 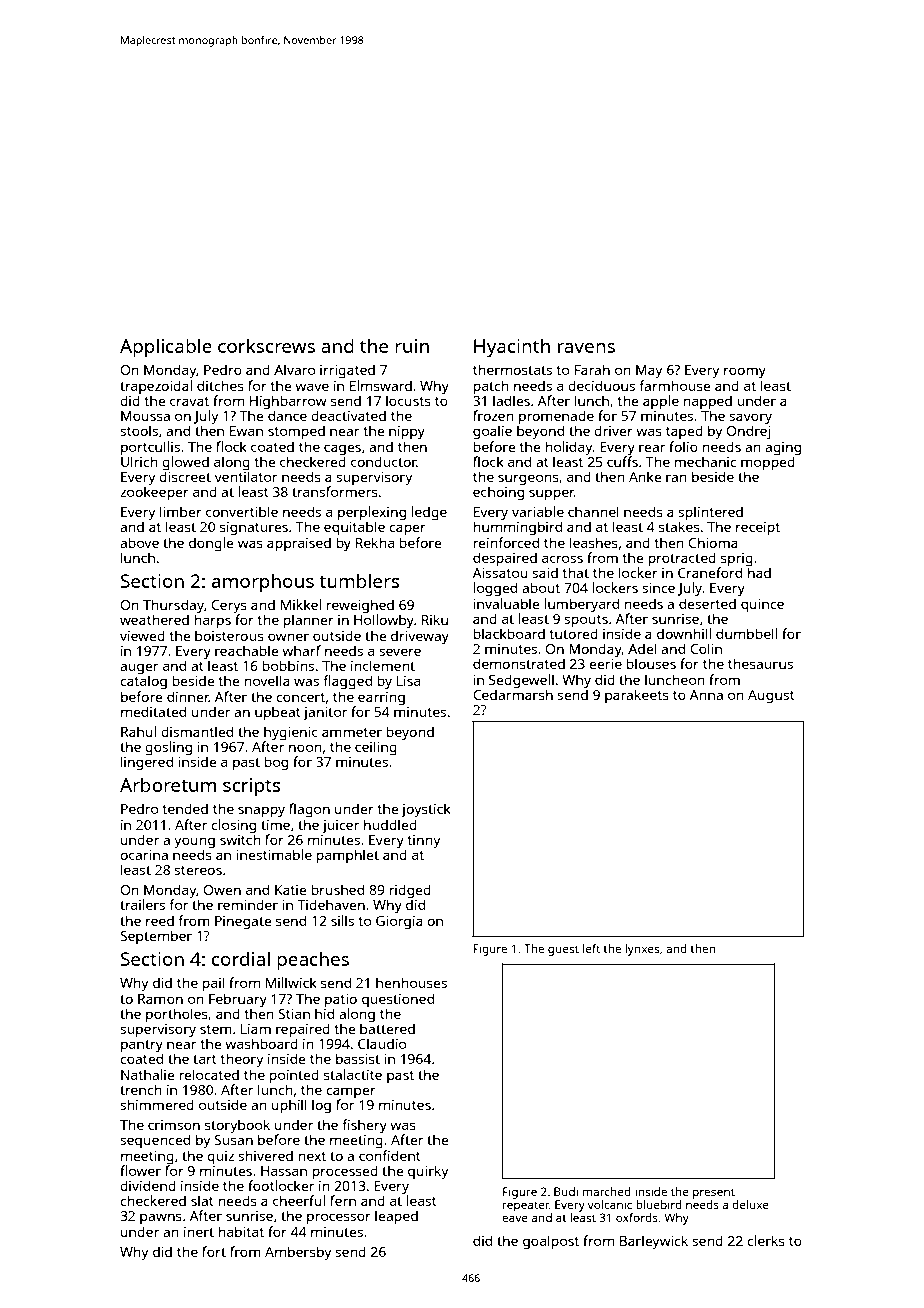 What do you see at coordinates (188, 696) in the page?
I see `dinner` at bounding box center [188, 696].
